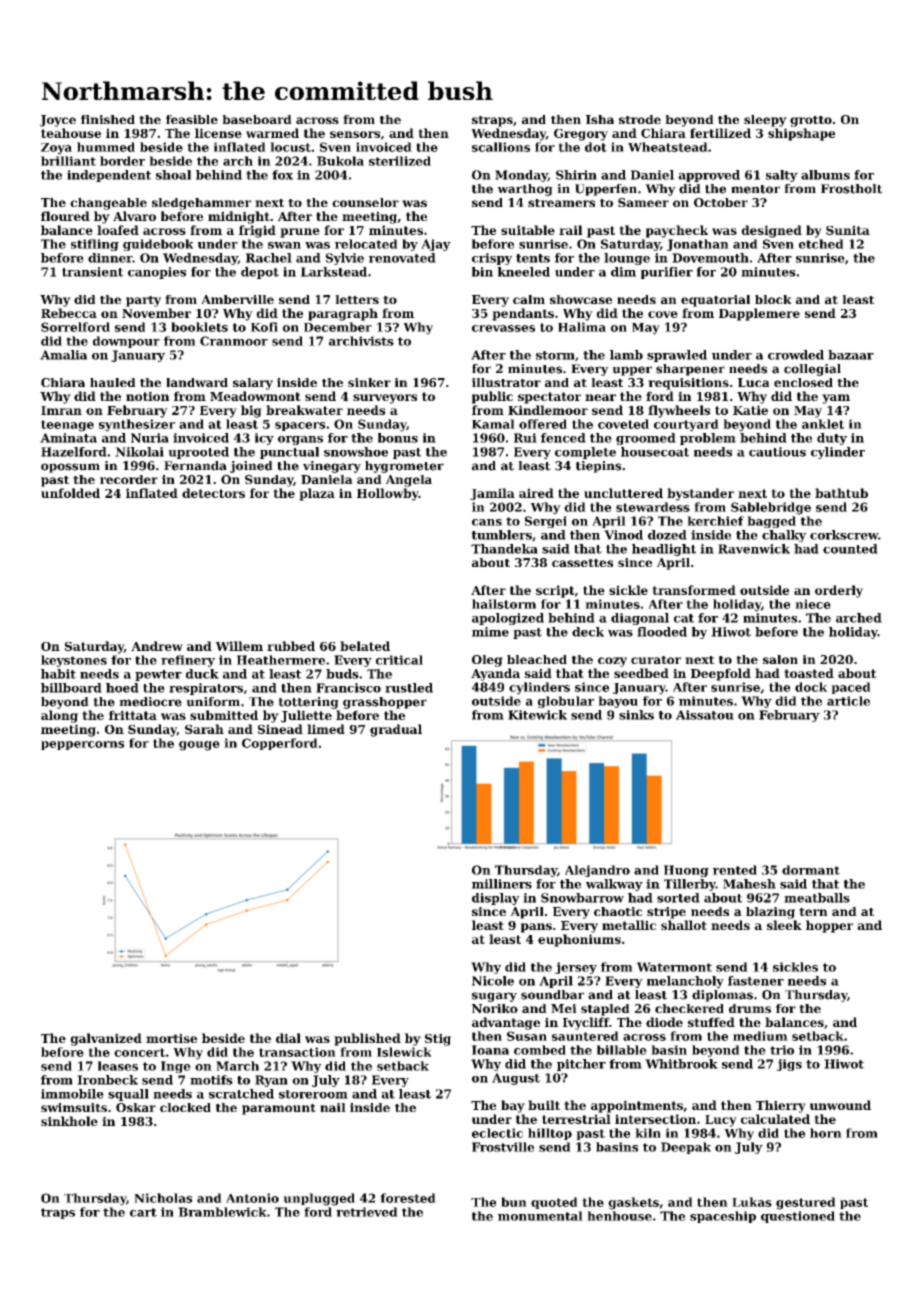 Image resolution: width=924 pixels, height=1308 pixels. I want to click on limed, so click(326, 729).
